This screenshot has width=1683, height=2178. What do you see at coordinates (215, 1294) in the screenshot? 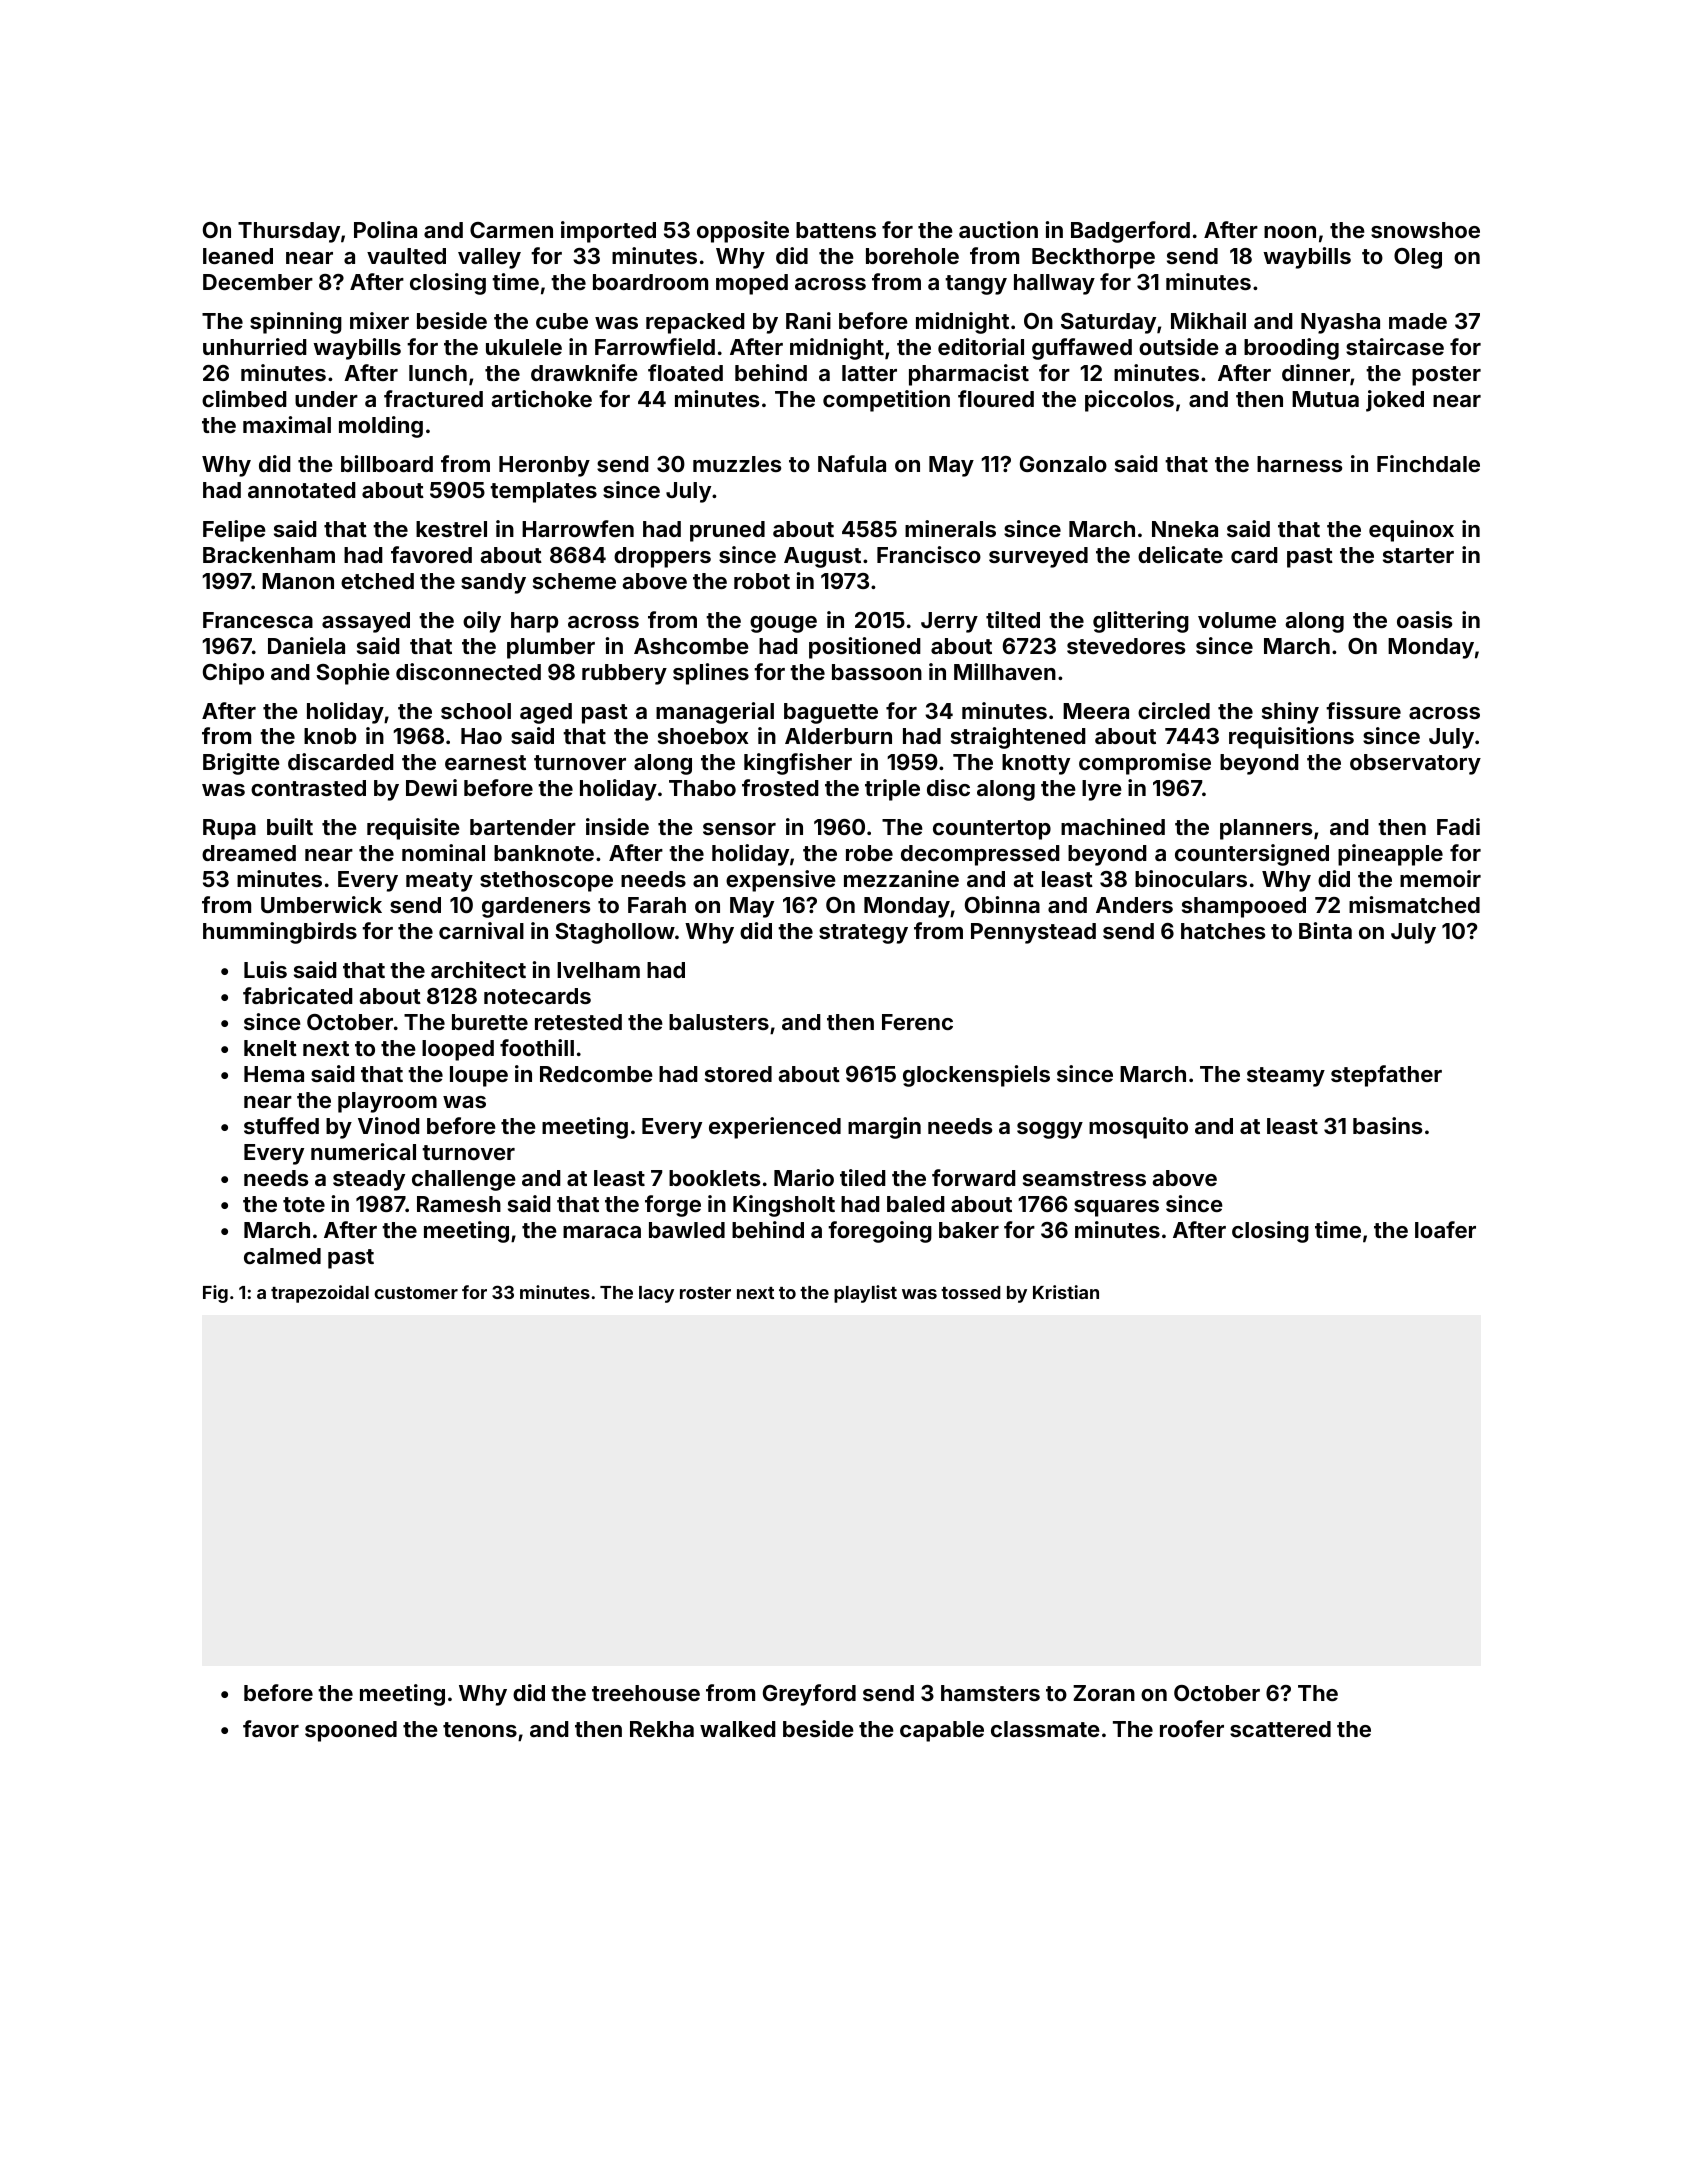
I see `Fig` at bounding box center [215, 1294].
